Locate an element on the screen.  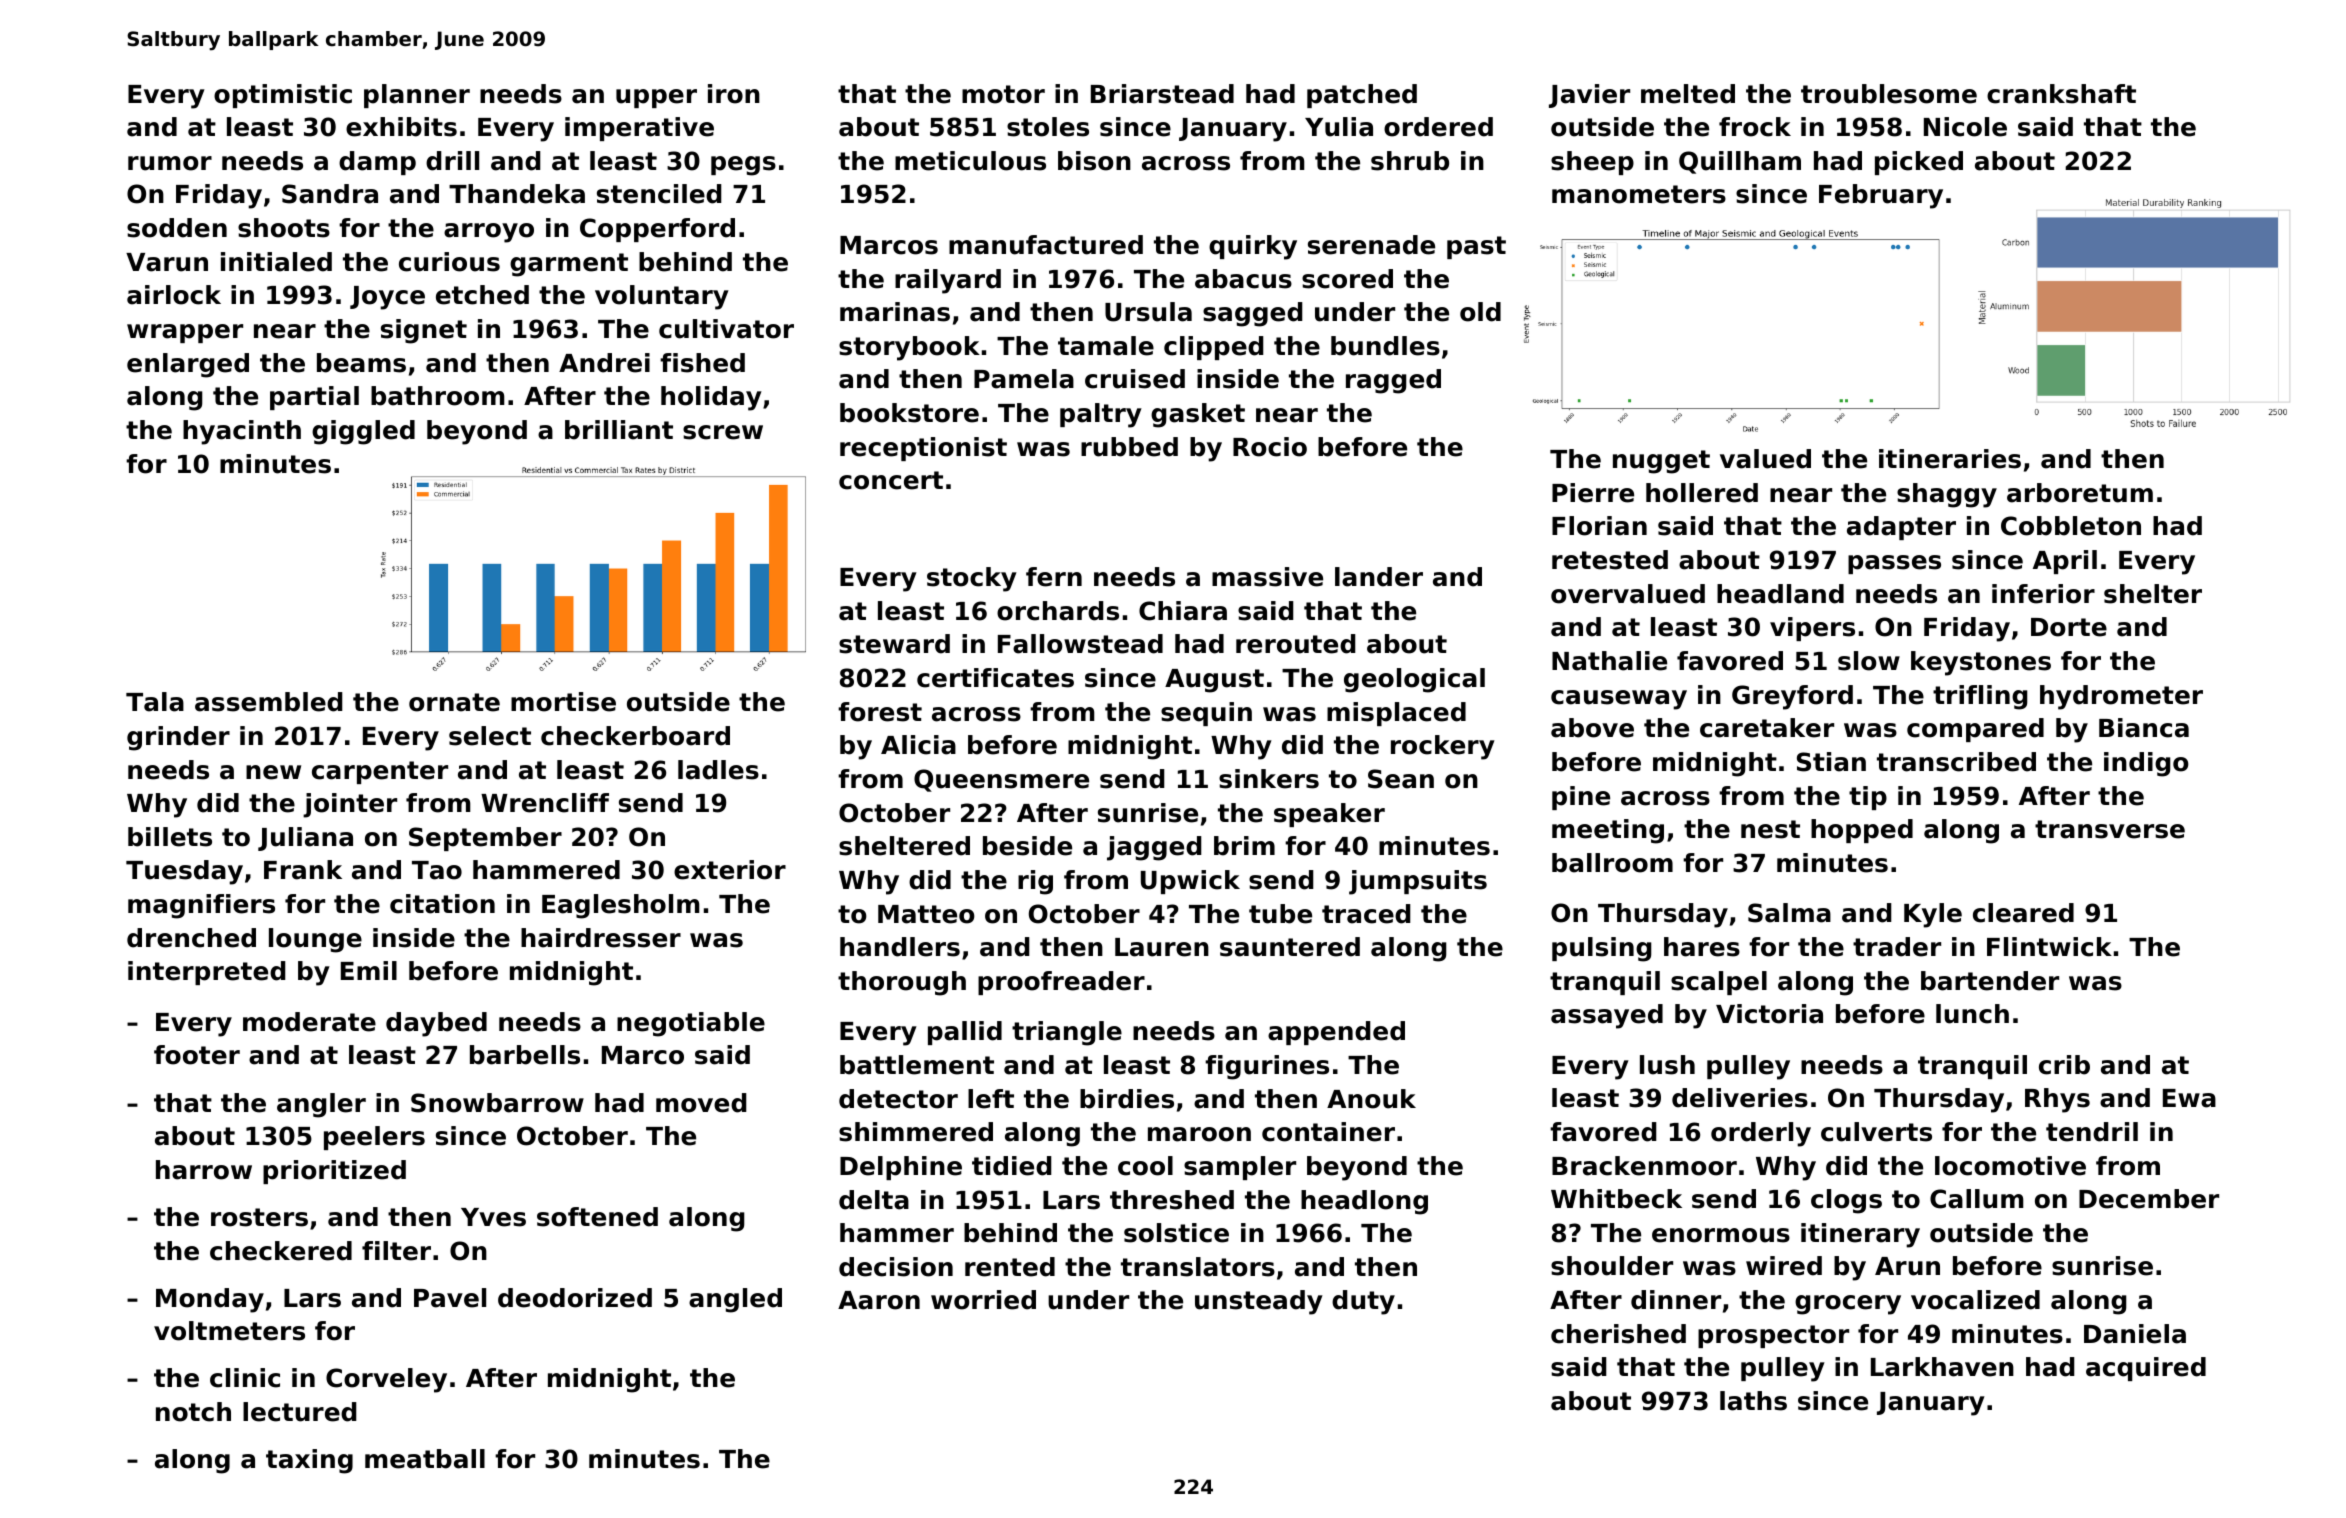
Tala is located at coordinates (155, 702).
